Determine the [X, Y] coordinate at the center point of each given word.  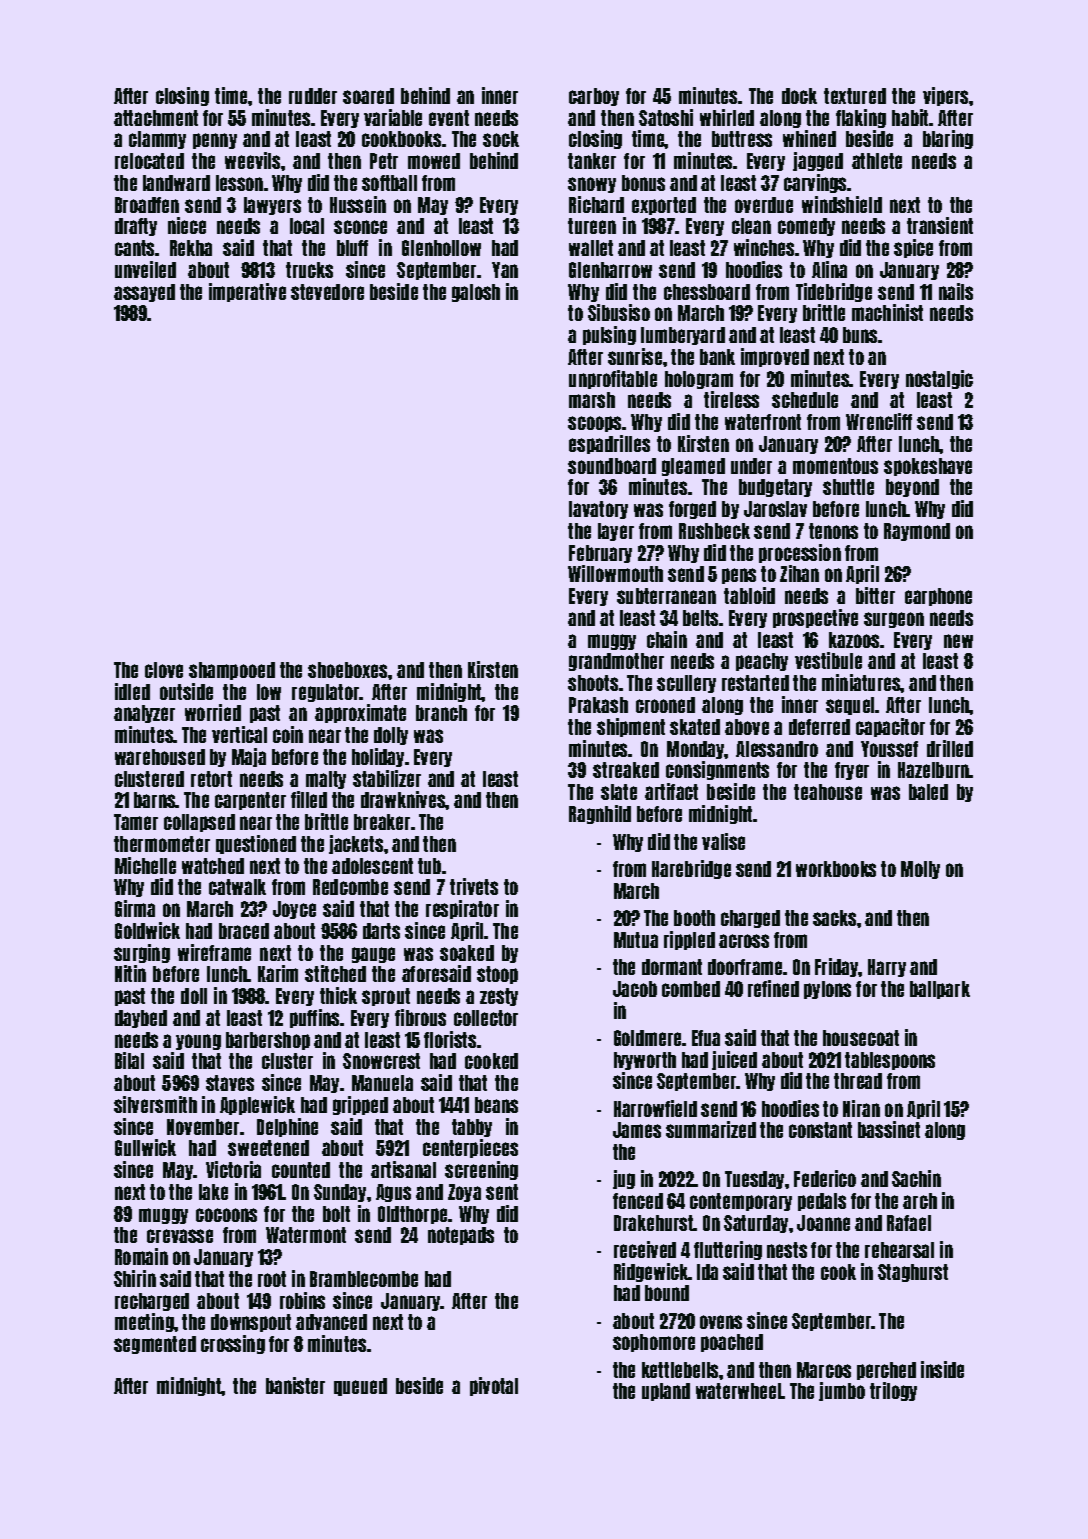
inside [942, 1369]
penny [215, 141]
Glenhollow [441, 248]
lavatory [598, 510]
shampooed [232, 671]
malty [326, 780]
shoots [593, 683]
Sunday [340, 1193]
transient [940, 225]
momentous [835, 466]
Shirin [135, 1278]
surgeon [894, 620]
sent [502, 1192]
